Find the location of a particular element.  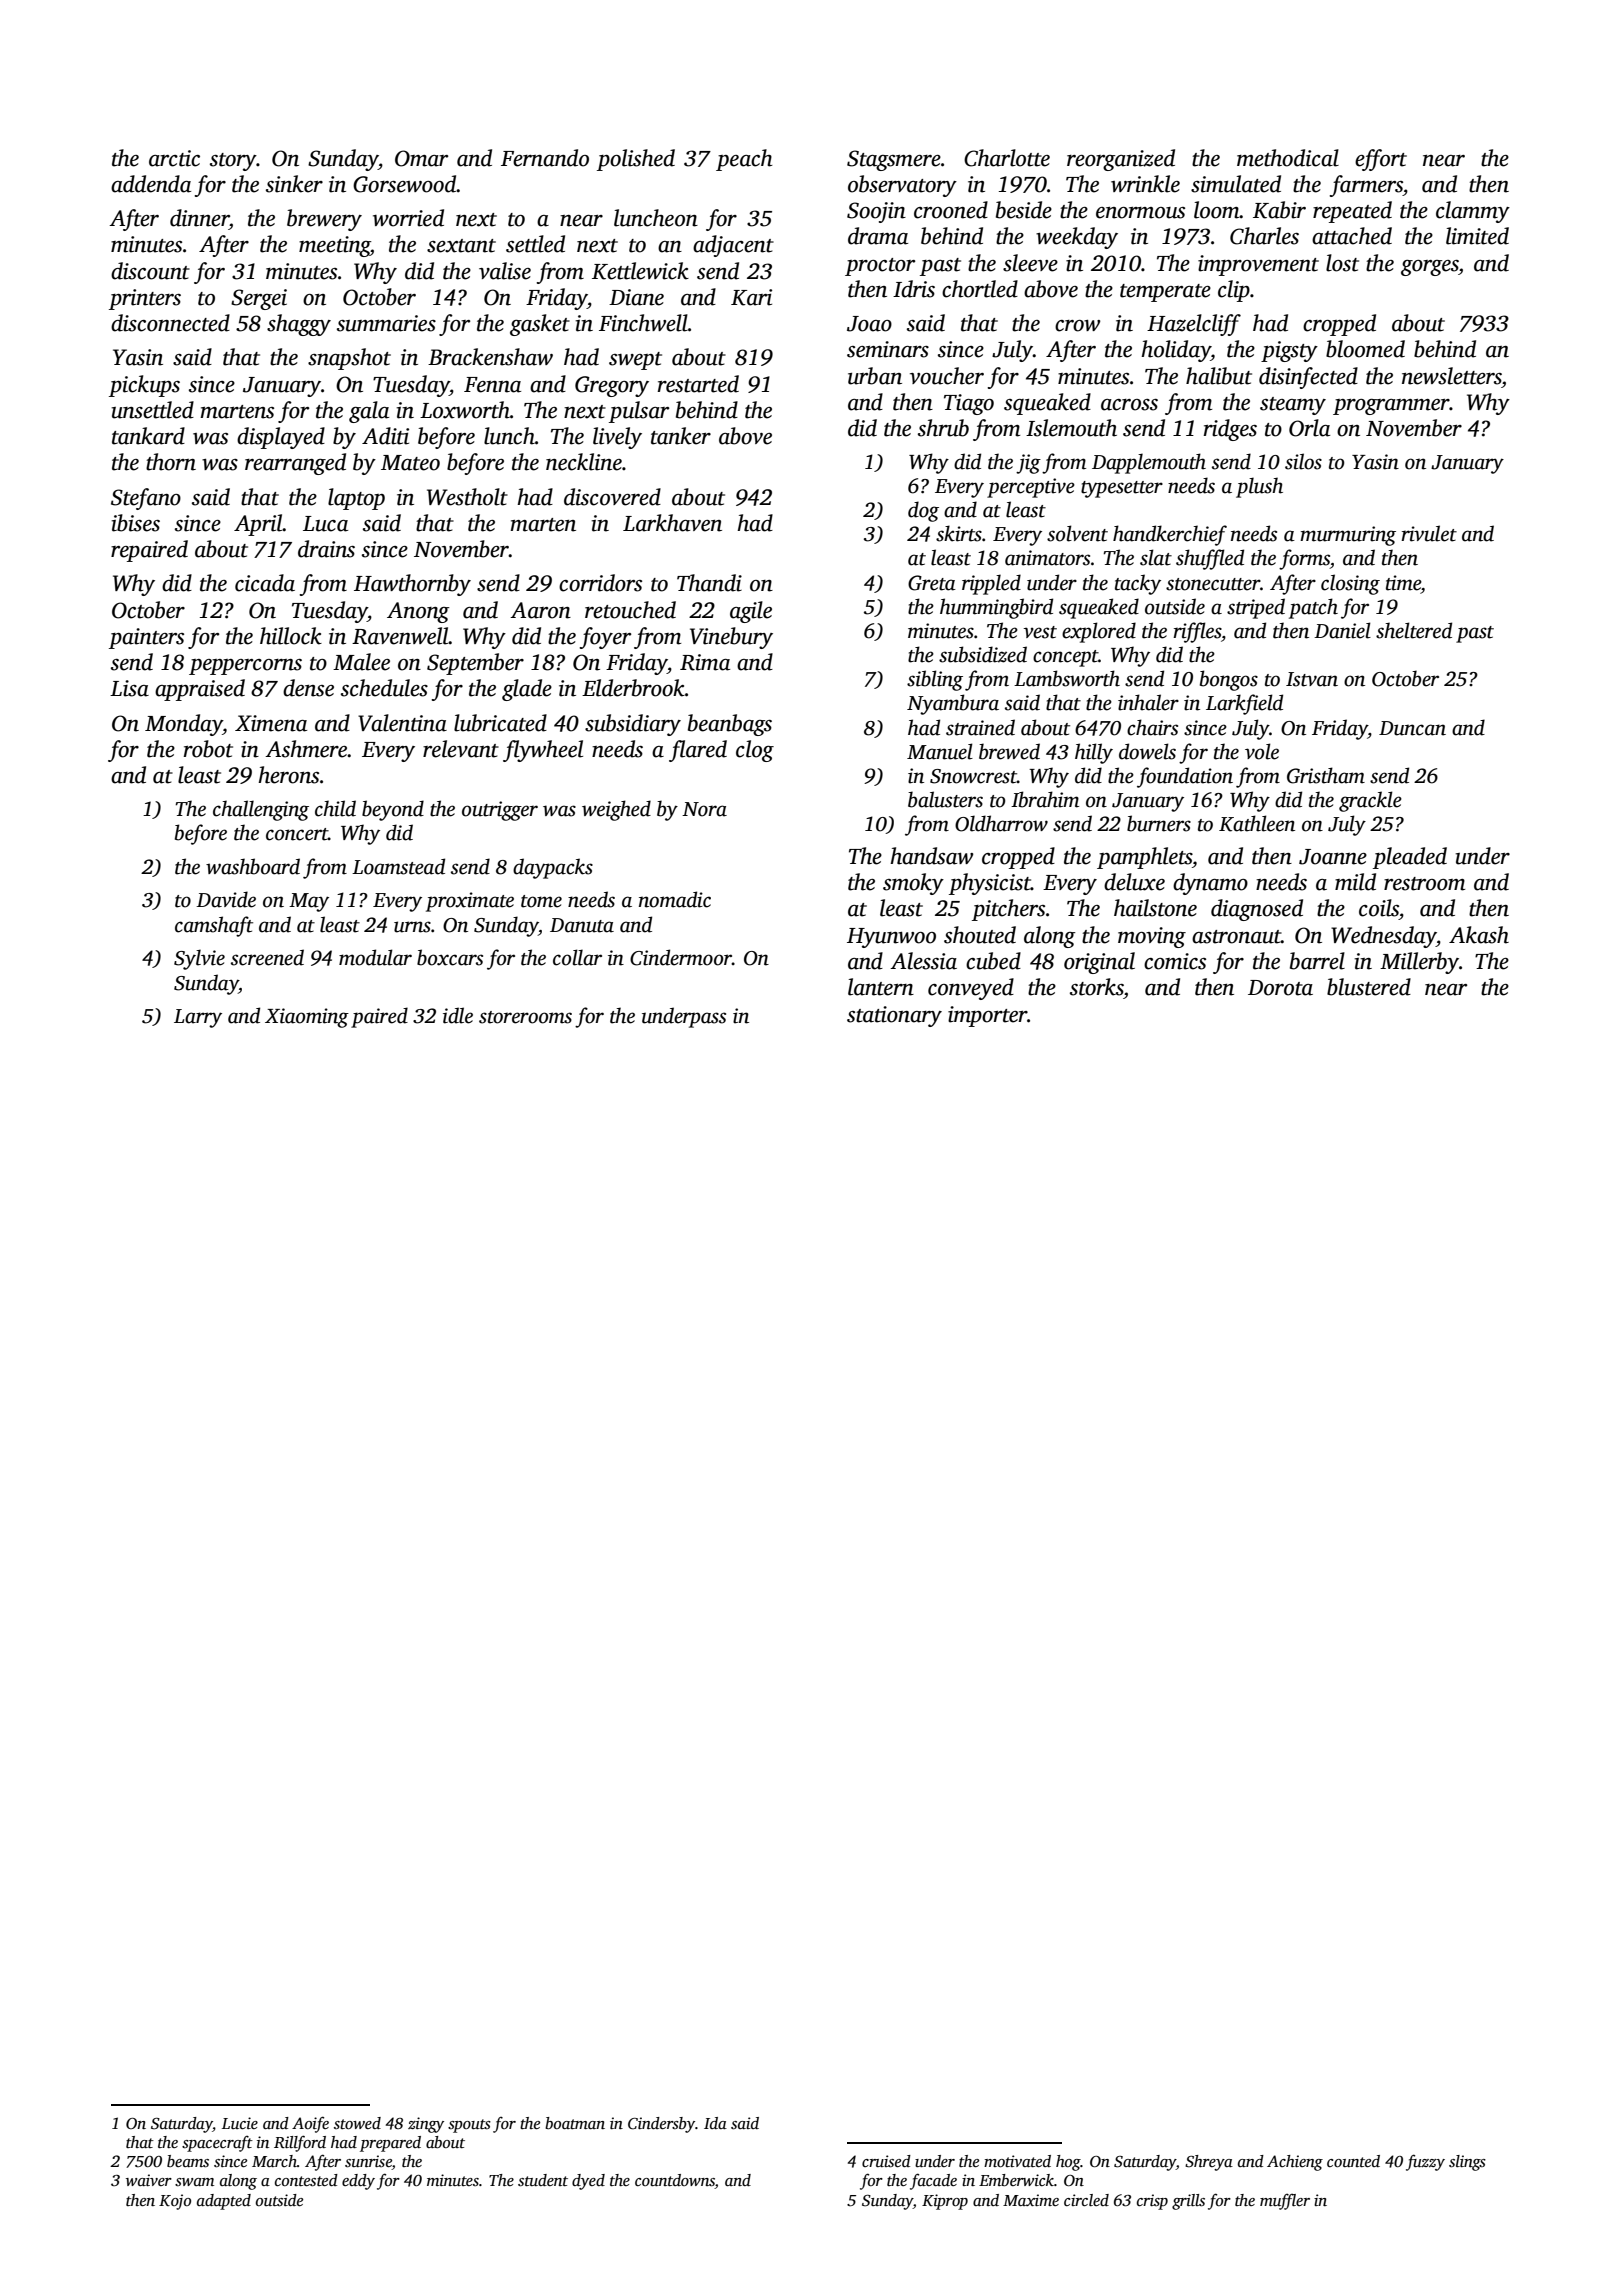

Lucie is located at coordinates (240, 2123).
